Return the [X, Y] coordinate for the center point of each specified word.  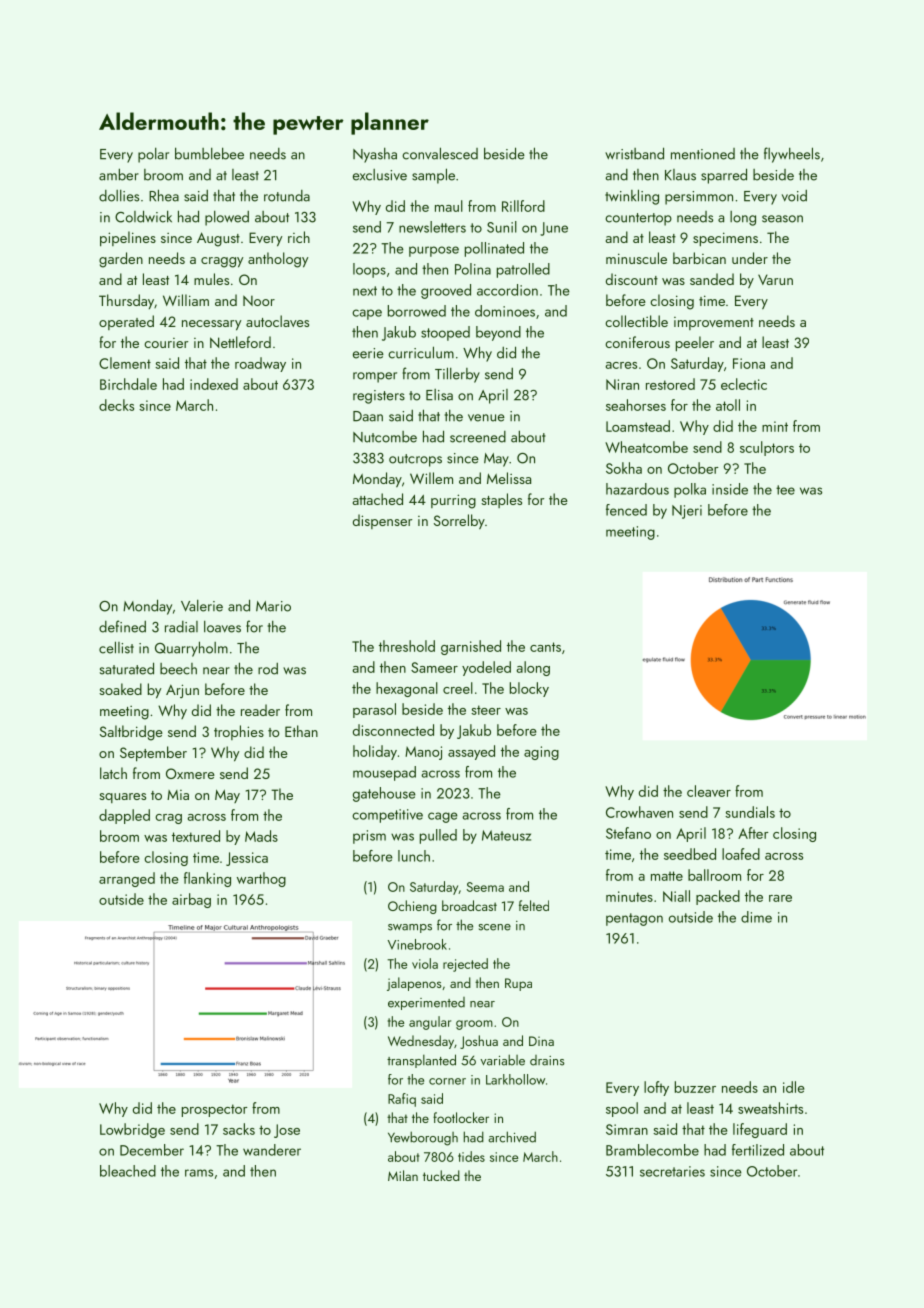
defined [122, 626]
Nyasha [375, 155]
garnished [471, 647]
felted [534, 905]
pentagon [634, 919]
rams [199, 1173]
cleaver [709, 791]
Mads [261, 836]
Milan [403, 1175]
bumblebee [209, 153]
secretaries [672, 1171]
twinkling [632, 197]
